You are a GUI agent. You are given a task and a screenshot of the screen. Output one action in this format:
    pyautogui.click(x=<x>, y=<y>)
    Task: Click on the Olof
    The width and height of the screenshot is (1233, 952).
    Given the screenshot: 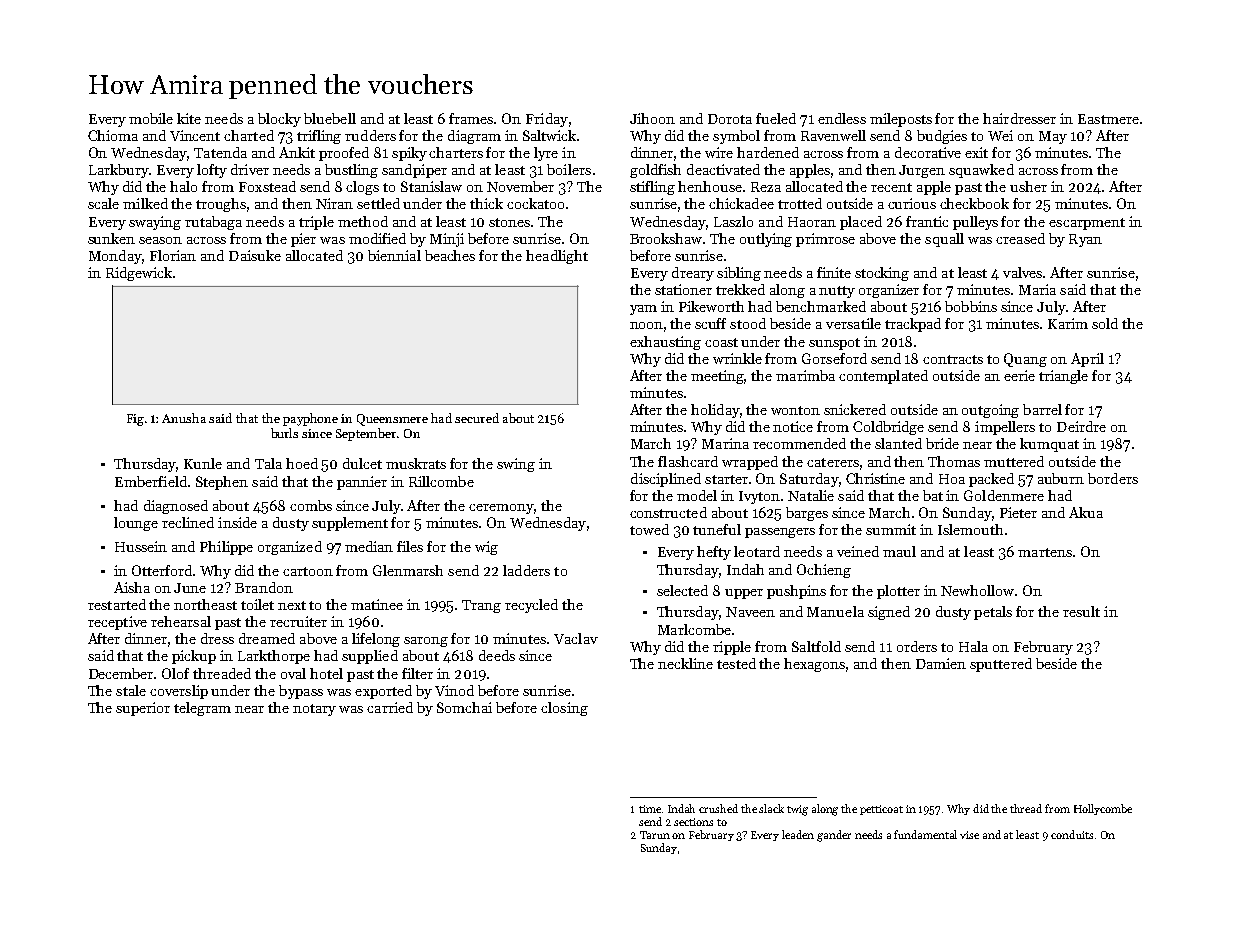 What is the action you would take?
    pyautogui.click(x=175, y=673)
